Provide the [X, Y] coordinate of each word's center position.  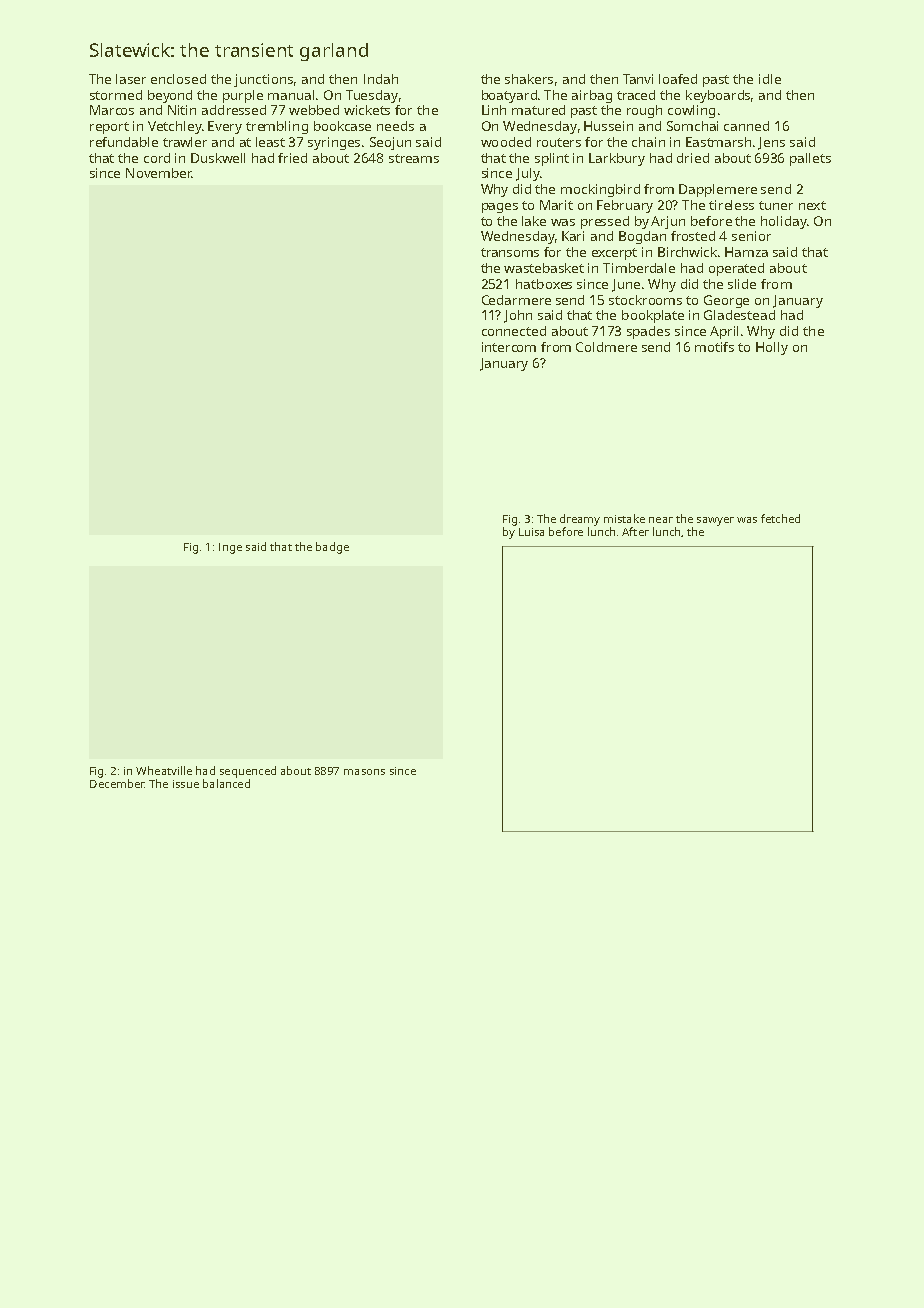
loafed [678, 79]
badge [332, 548]
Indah [381, 79]
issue [186, 784]
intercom [509, 347]
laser [131, 79]
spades [648, 332]
